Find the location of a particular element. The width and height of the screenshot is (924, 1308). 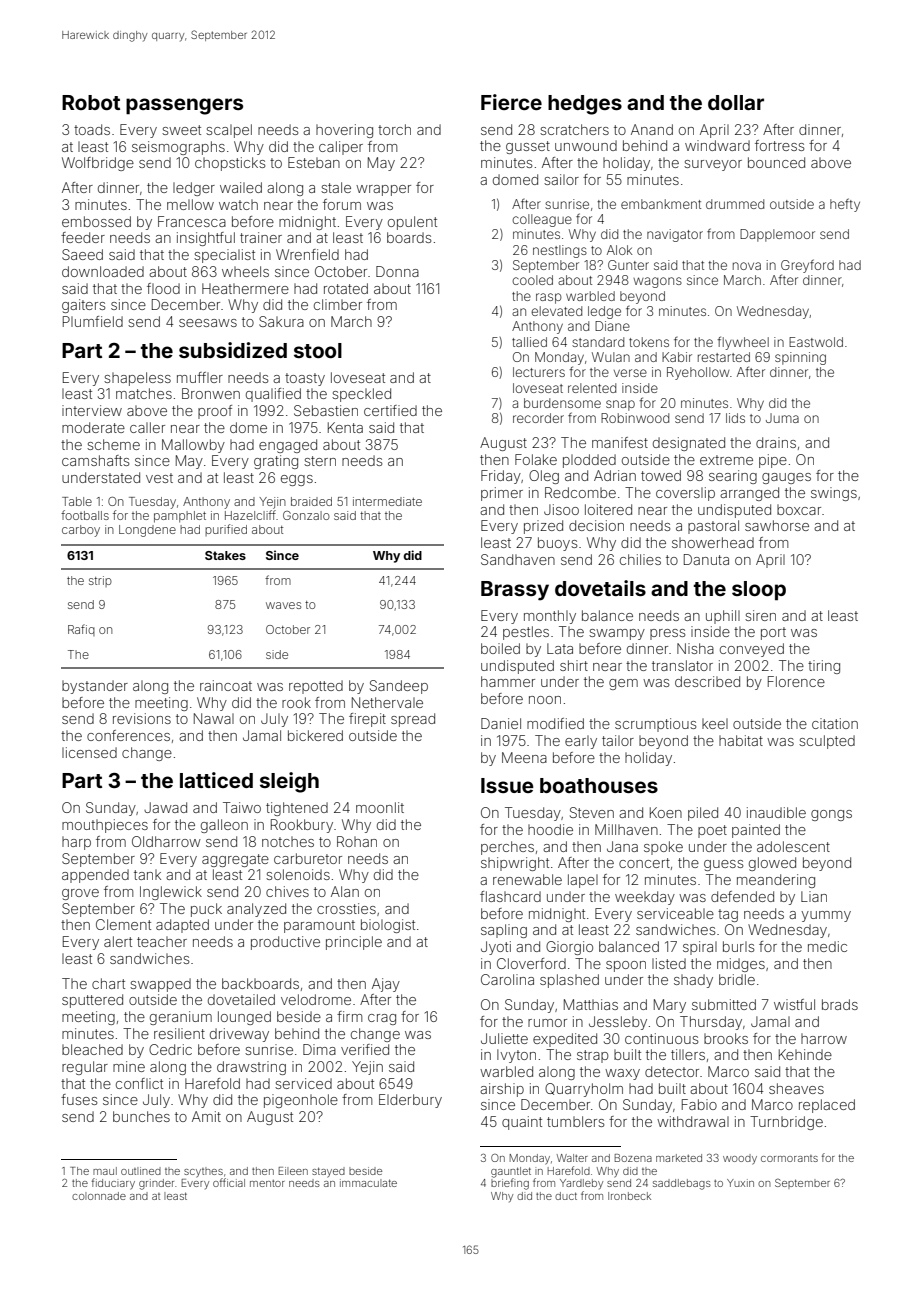

torch is located at coordinates (394, 129).
